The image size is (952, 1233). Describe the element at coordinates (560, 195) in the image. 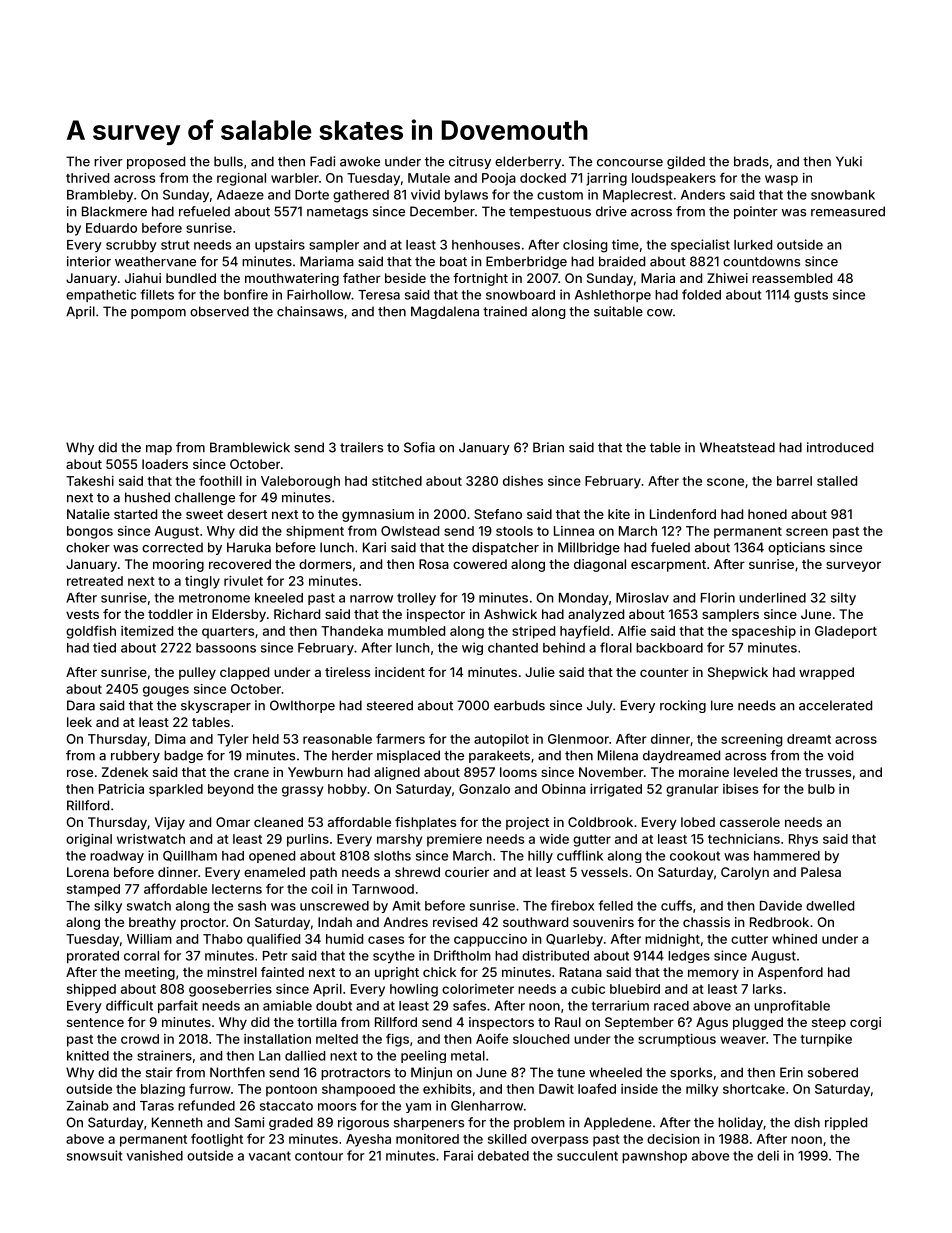

I see `custom` at that location.
